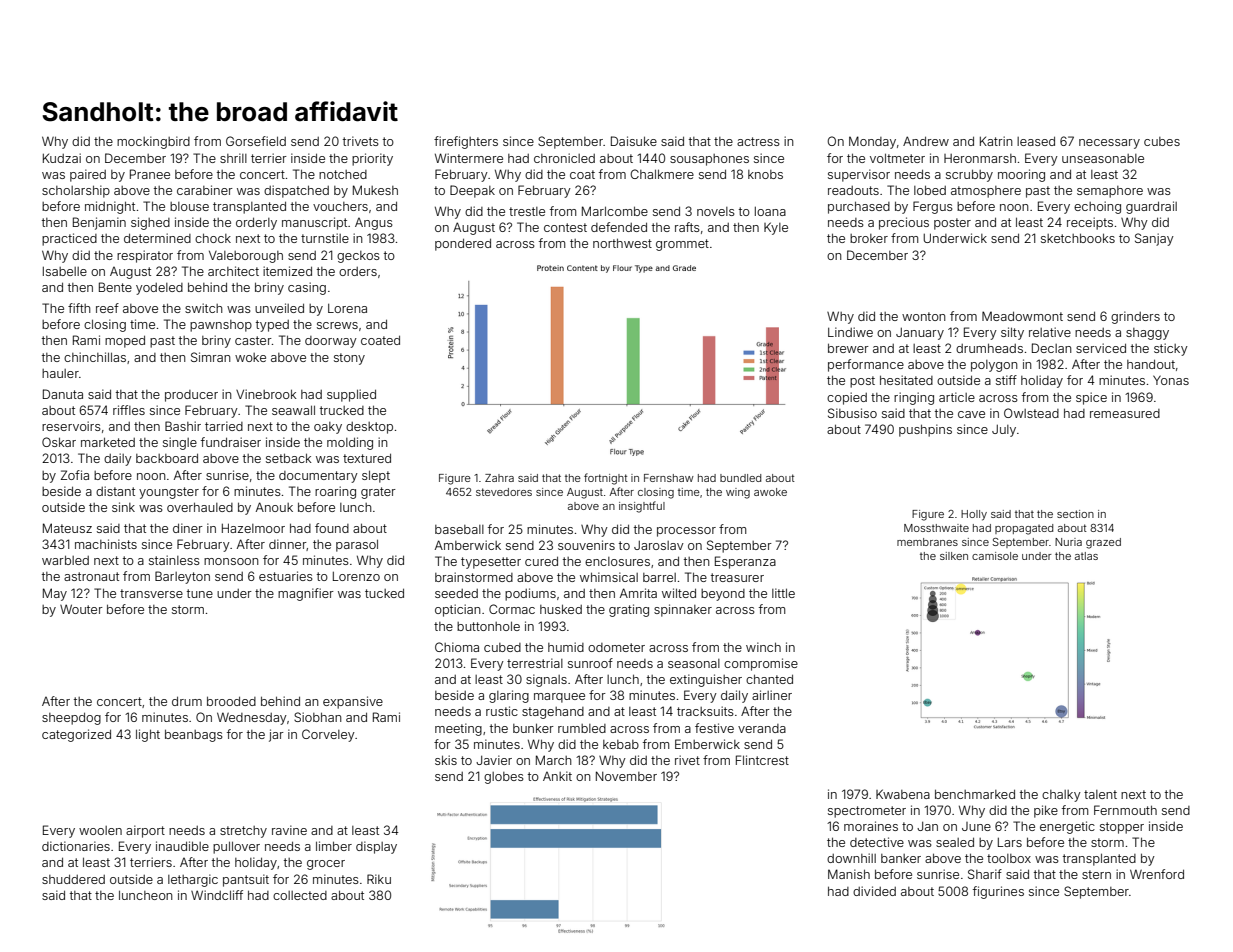 The width and height of the page is (1233, 952). I want to click on globes, so click(504, 778).
